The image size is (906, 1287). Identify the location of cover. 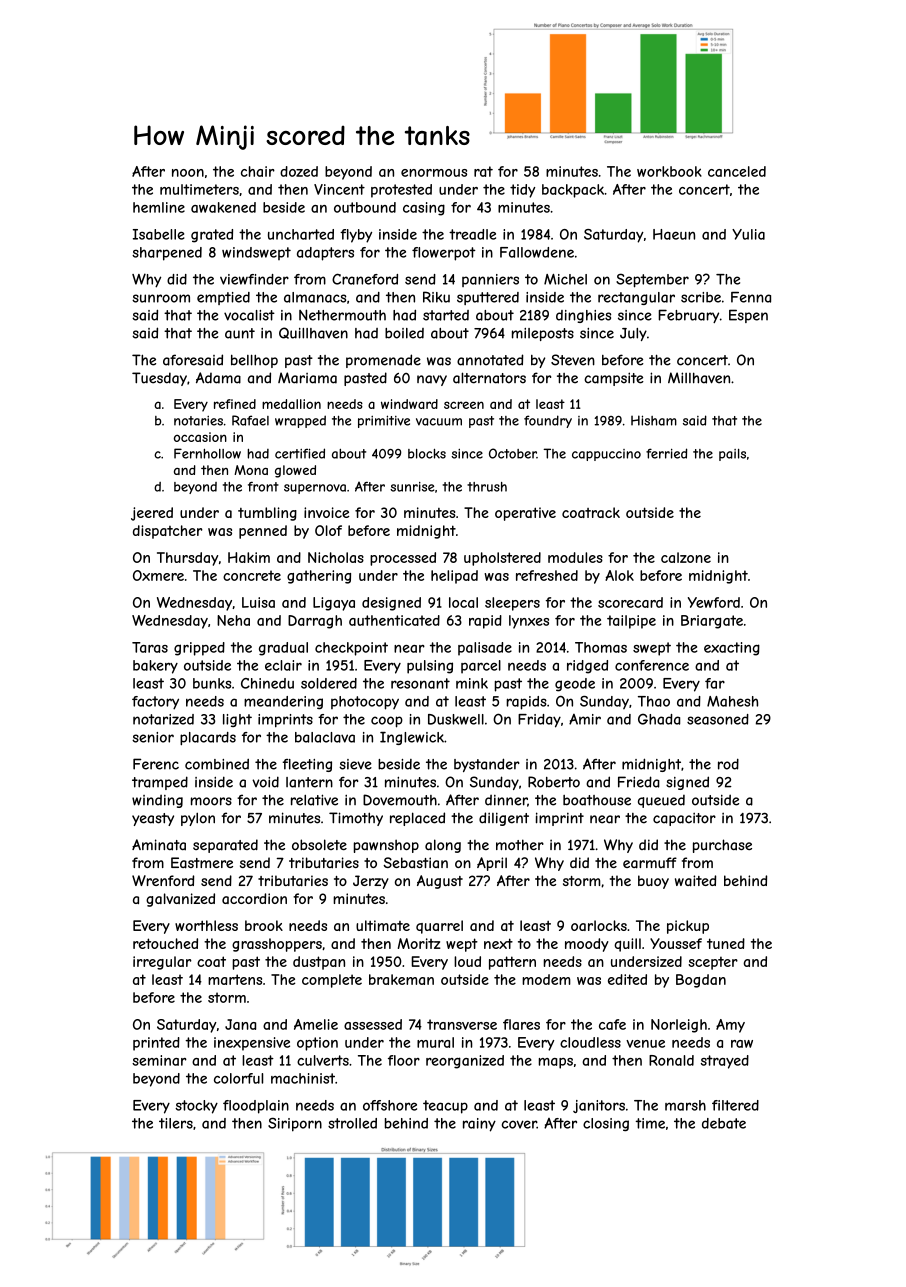
(519, 1124).
